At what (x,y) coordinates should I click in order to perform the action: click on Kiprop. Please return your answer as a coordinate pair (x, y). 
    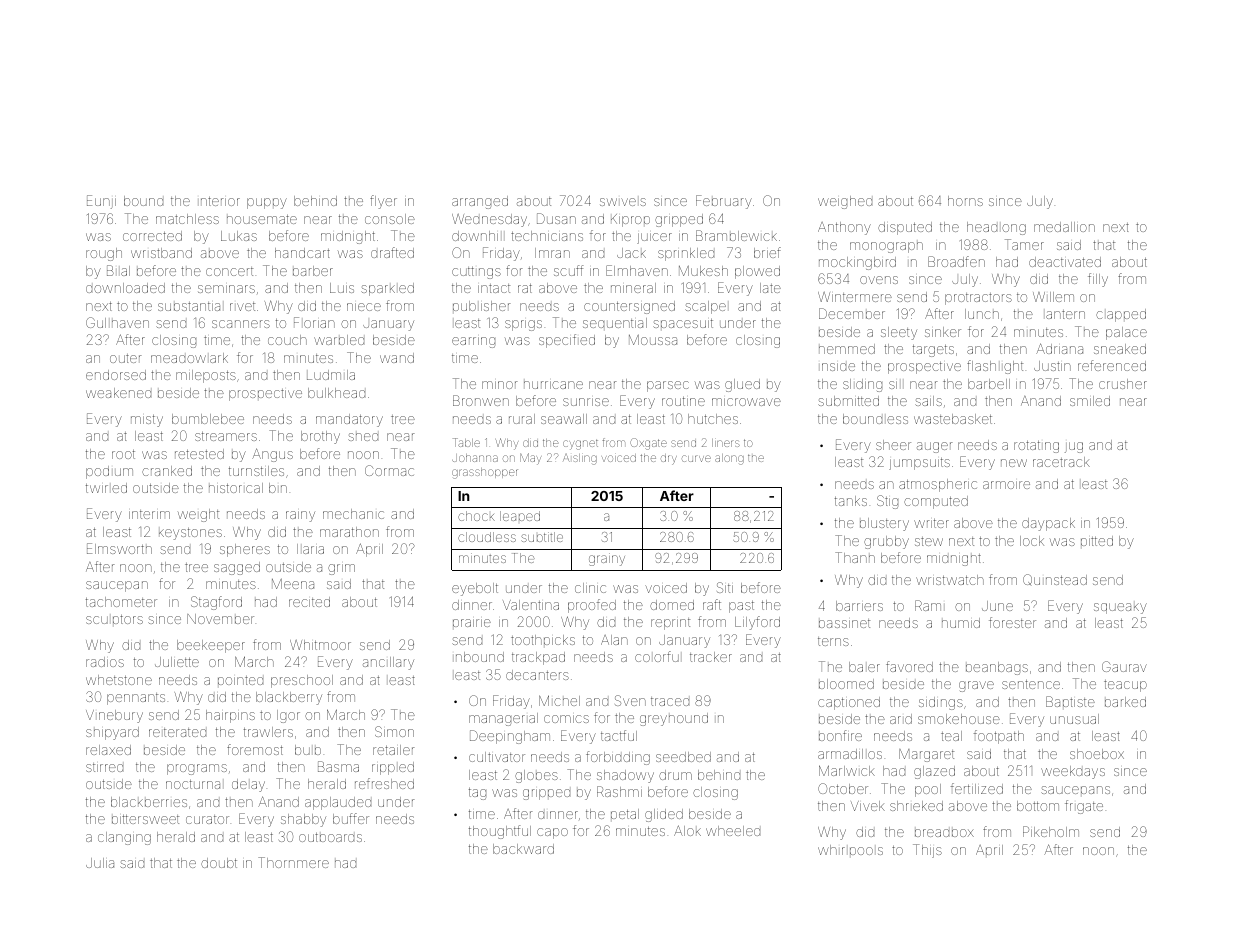
    Looking at the image, I should click on (630, 220).
